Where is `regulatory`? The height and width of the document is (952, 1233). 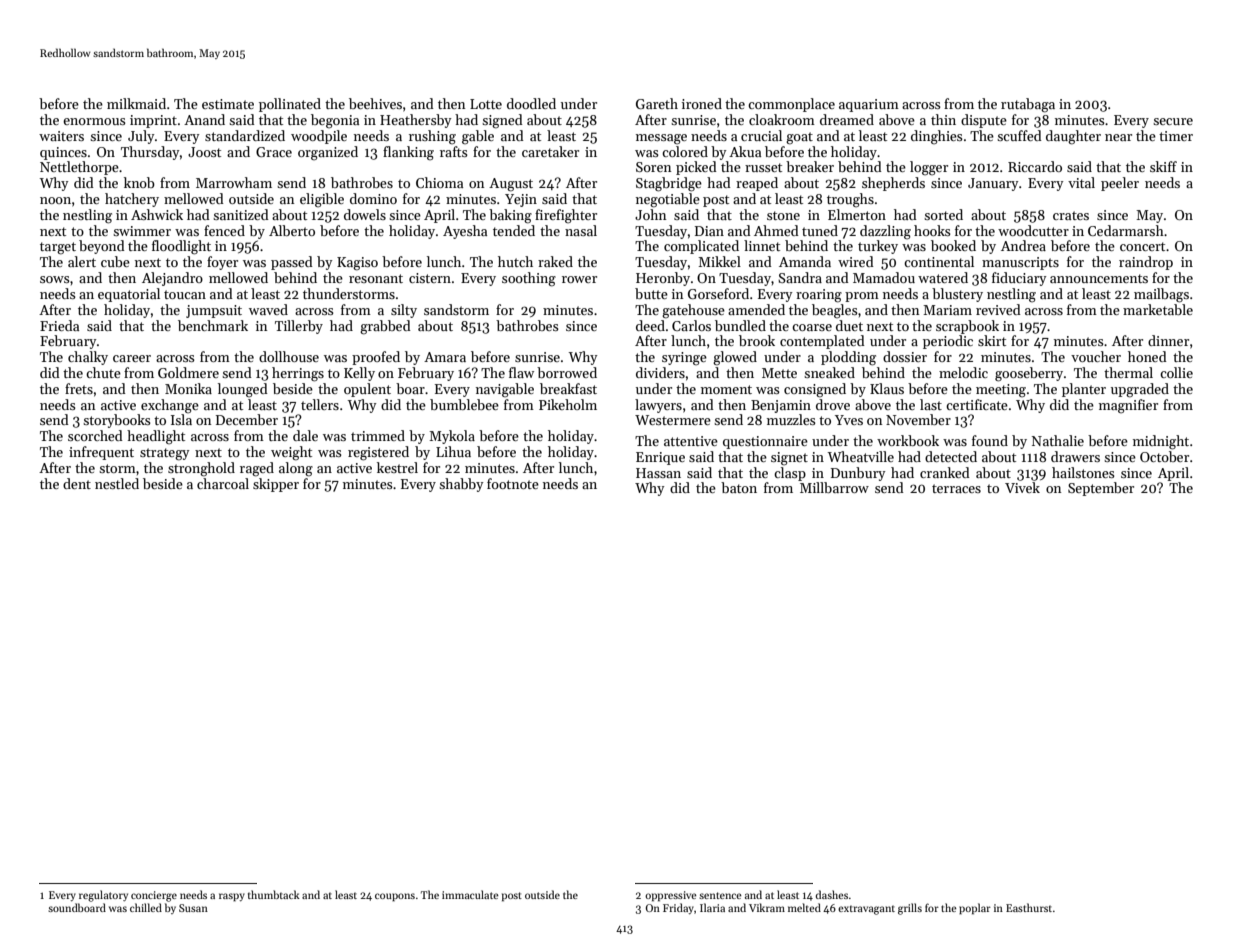
regulatory is located at coordinates (103, 896).
